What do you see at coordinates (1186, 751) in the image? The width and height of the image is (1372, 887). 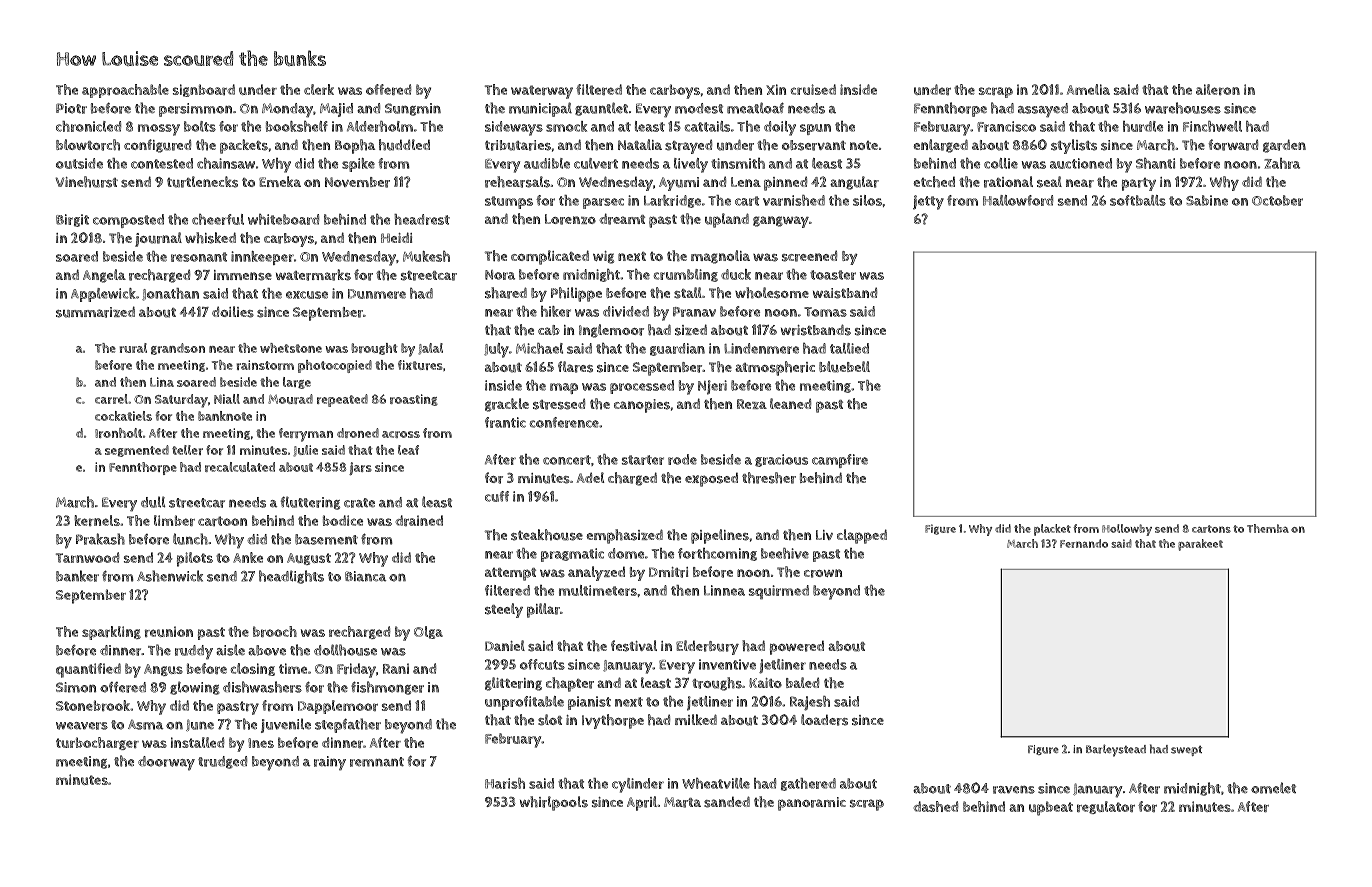 I see `swept` at bounding box center [1186, 751].
